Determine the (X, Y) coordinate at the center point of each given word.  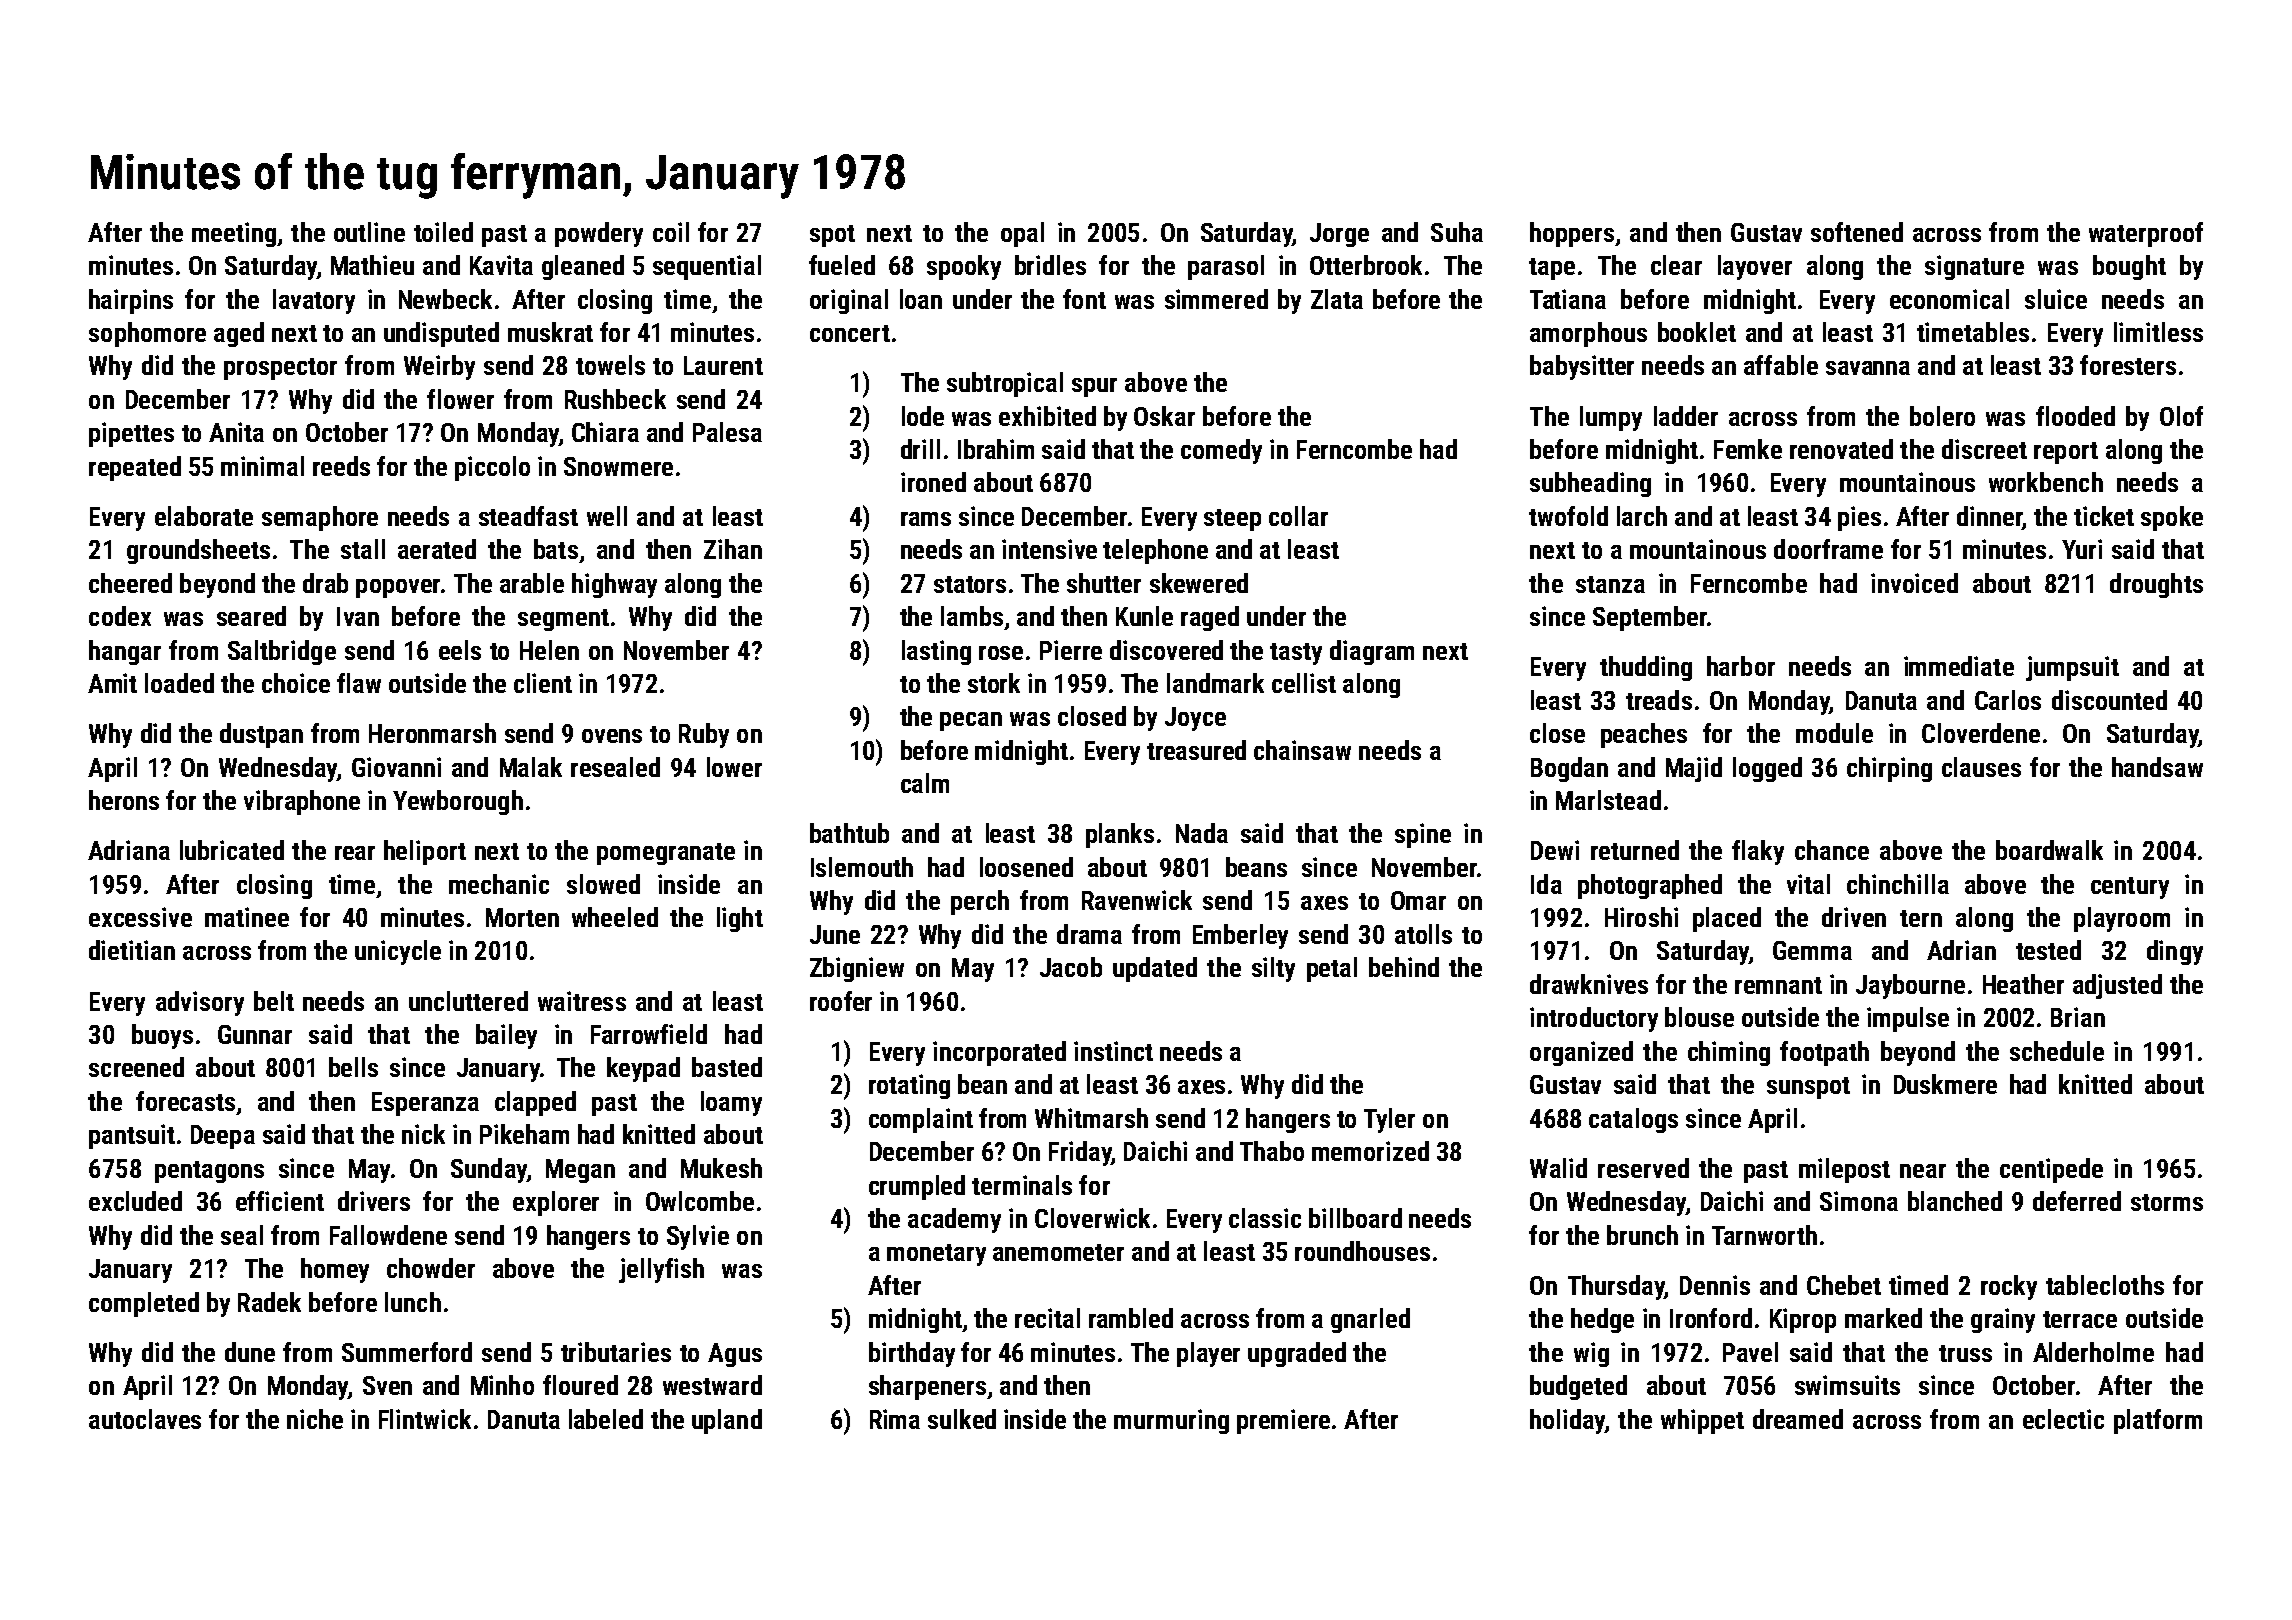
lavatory (314, 301)
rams (926, 519)
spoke (2172, 518)
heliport (425, 852)
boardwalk (2049, 850)
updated (1155, 969)
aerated (437, 549)
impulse (1908, 1019)
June (835, 934)
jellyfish (661, 1270)
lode (923, 416)
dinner (1989, 516)
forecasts (185, 1101)
